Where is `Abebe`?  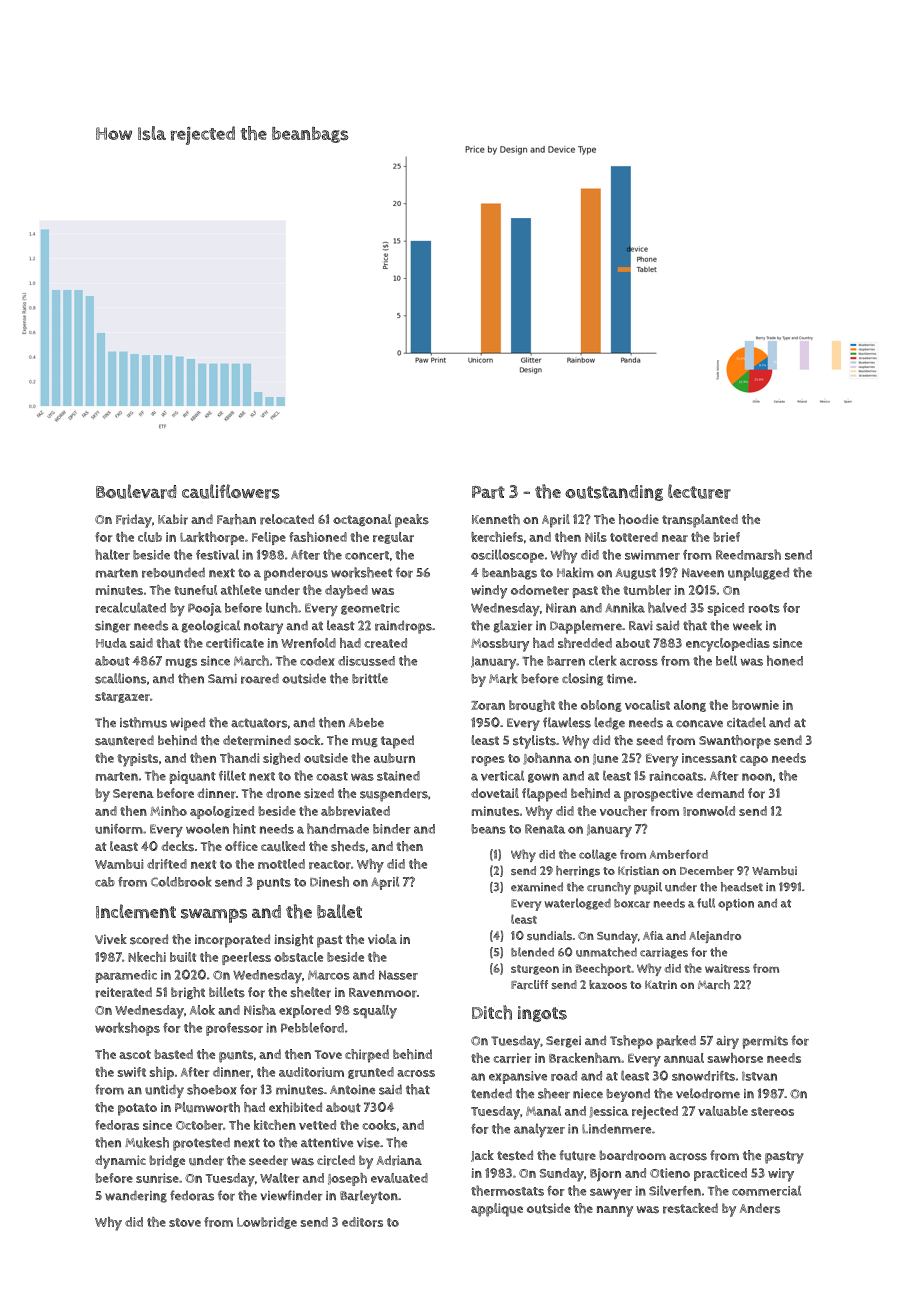
Abebe is located at coordinates (366, 723).
